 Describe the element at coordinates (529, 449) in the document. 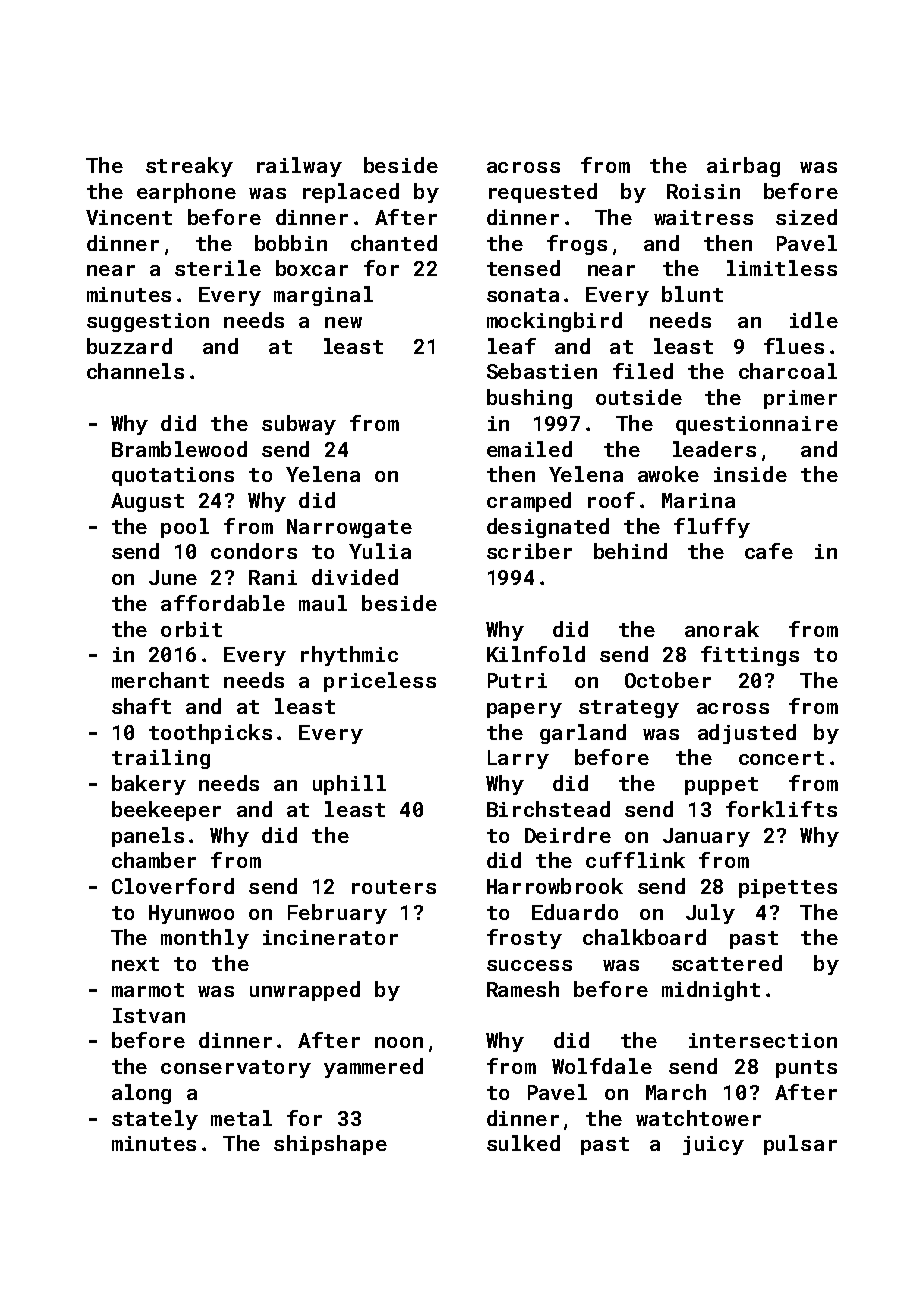

I see `emailed` at that location.
